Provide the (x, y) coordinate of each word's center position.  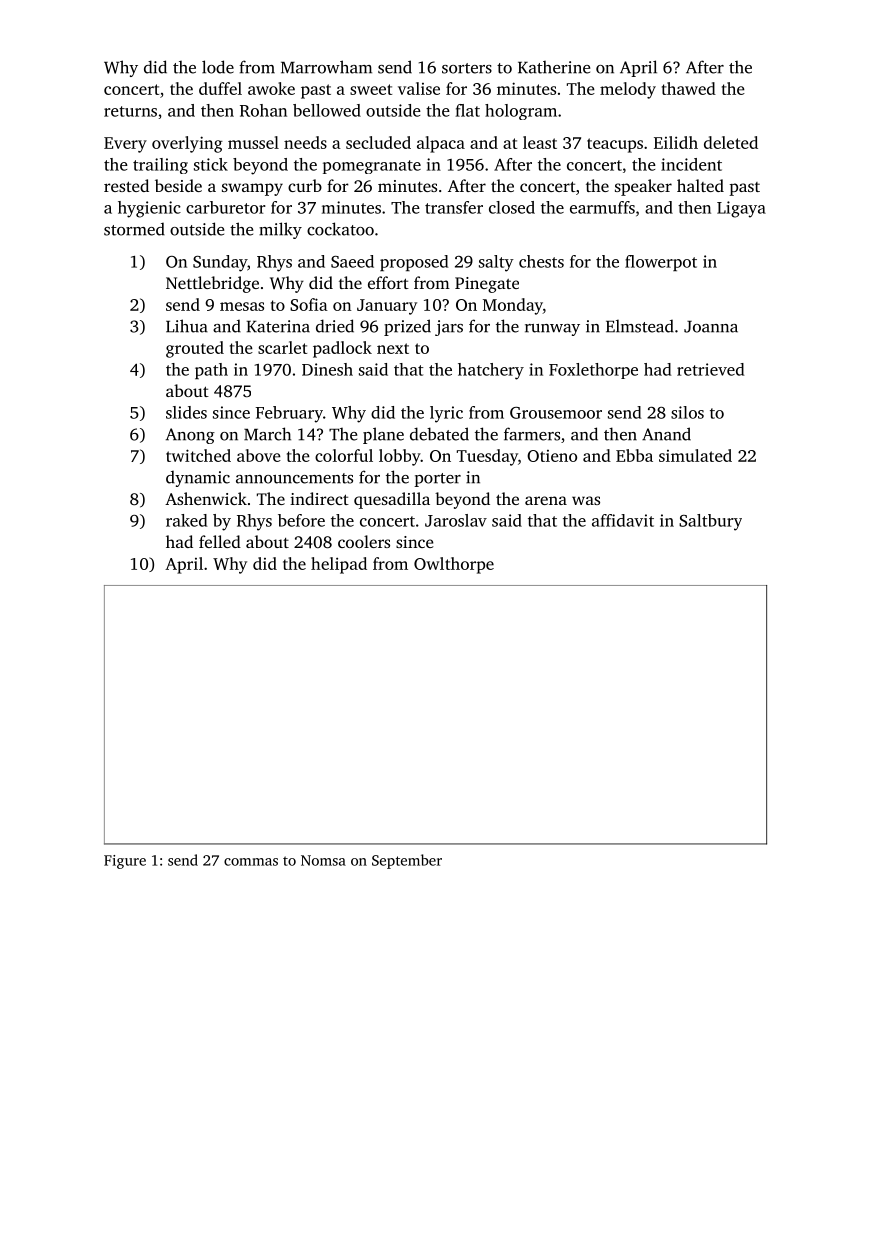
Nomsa (323, 860)
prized (407, 327)
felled (220, 541)
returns (130, 111)
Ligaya (741, 209)
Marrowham (326, 67)
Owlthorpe (454, 565)
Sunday (220, 263)
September (407, 861)
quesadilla (392, 500)
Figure (125, 862)
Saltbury (710, 522)
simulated (695, 455)
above (259, 455)
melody (628, 90)
